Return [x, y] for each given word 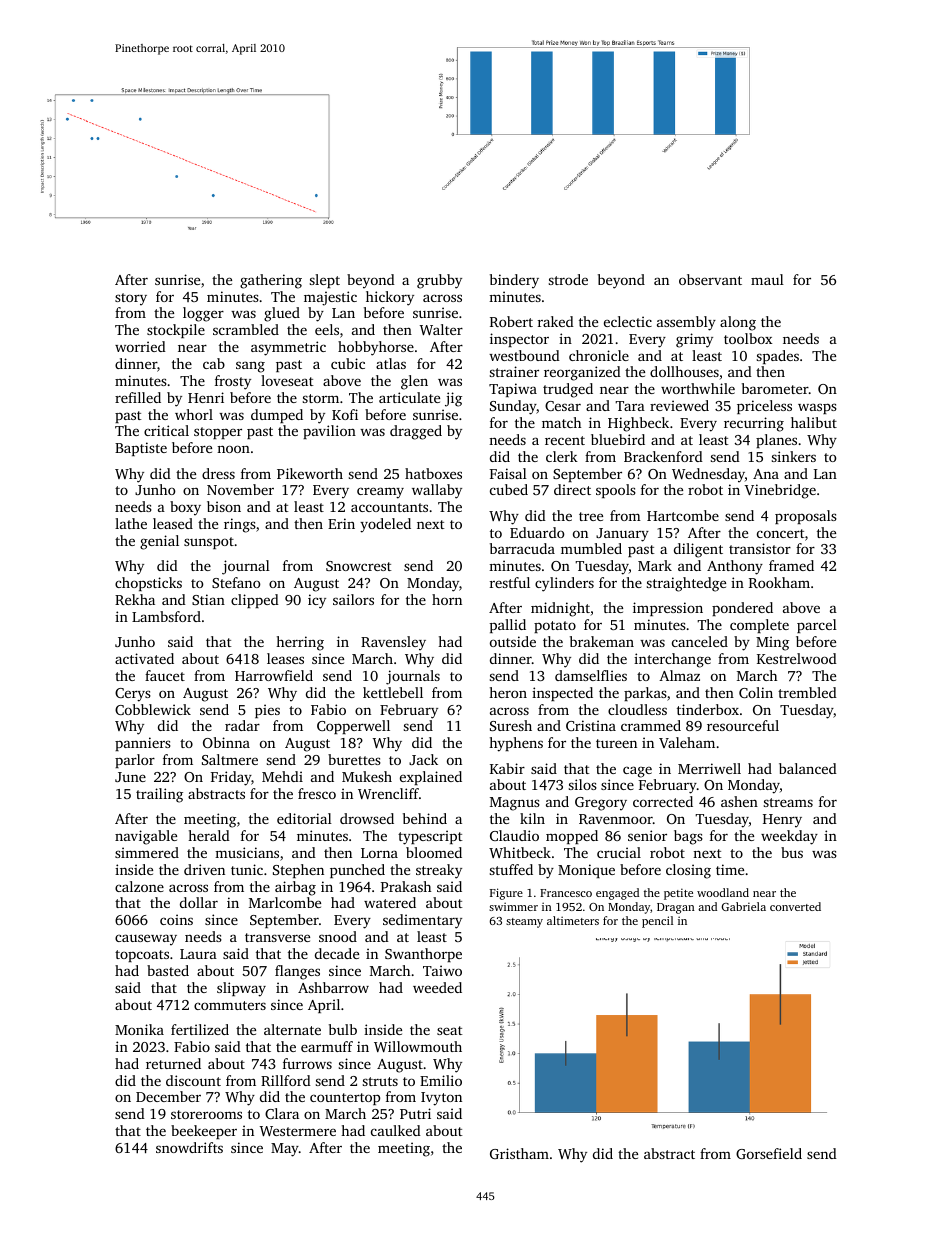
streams [788, 802]
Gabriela [744, 906]
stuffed [511, 869]
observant [710, 279]
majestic [330, 298]
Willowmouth [418, 1046]
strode [568, 279]
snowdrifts [189, 1147]
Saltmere [230, 759]
